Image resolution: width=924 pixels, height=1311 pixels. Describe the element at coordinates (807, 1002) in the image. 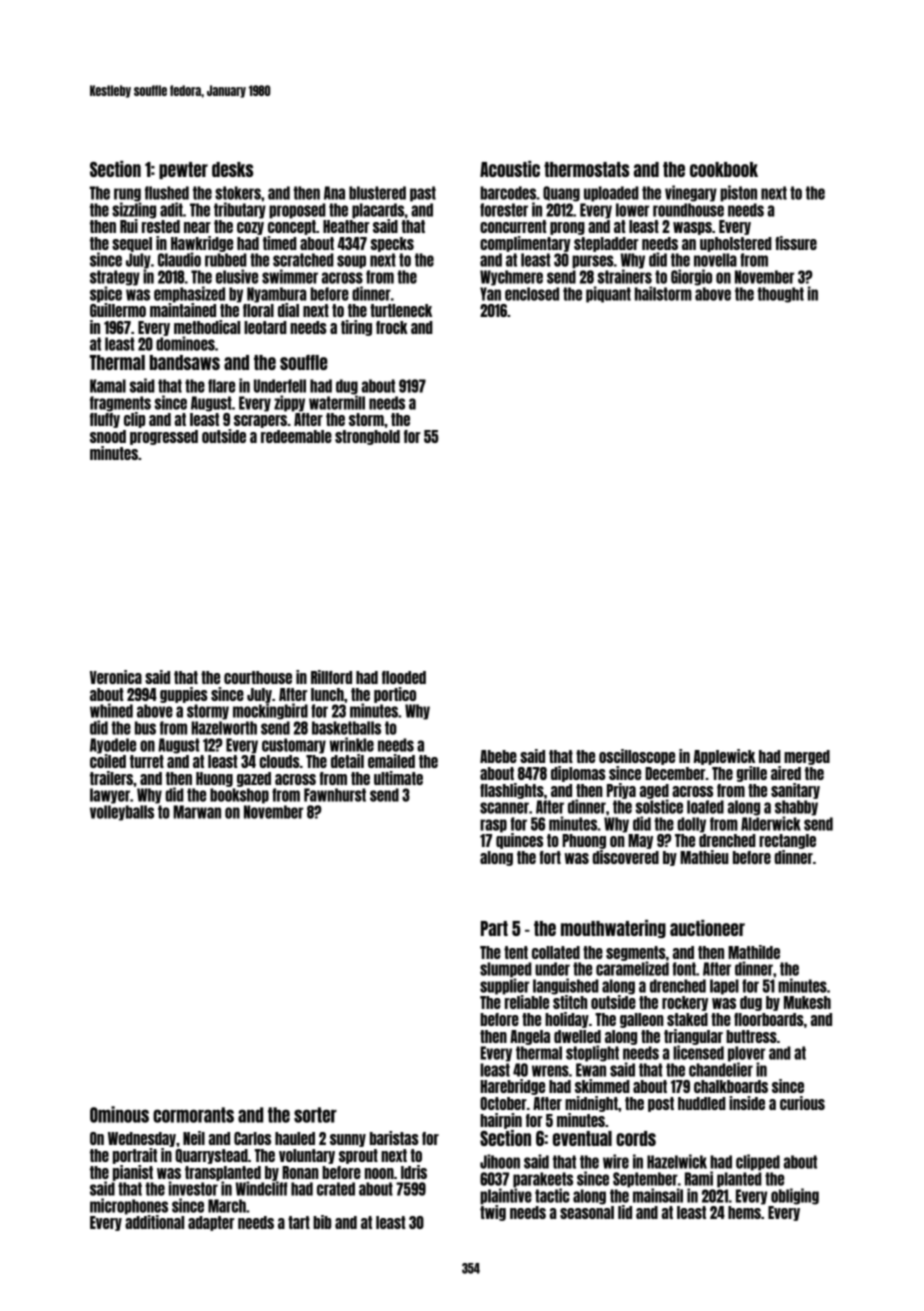

I see `Mukesh` at that location.
